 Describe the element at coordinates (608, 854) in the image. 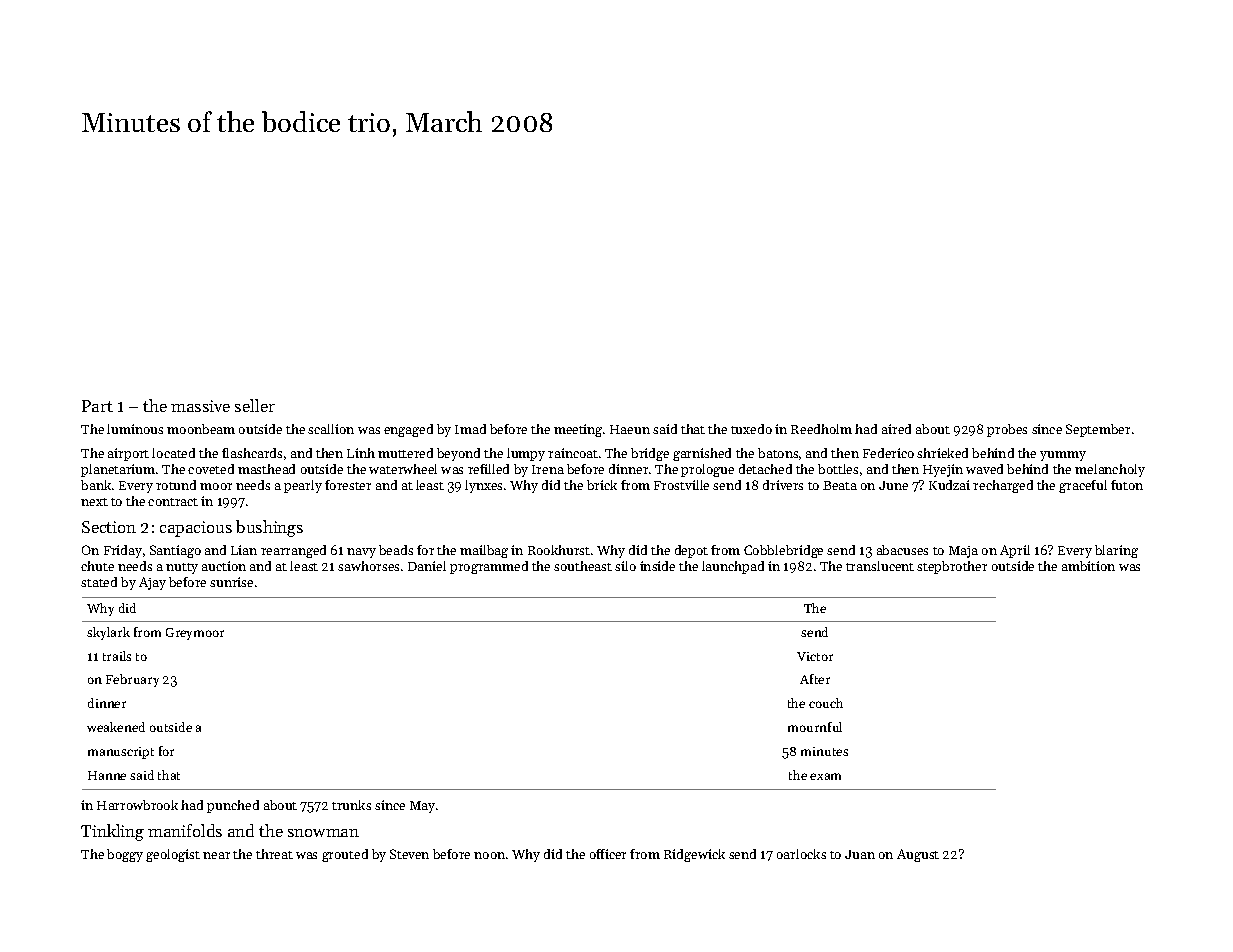

I see `officer` at that location.
